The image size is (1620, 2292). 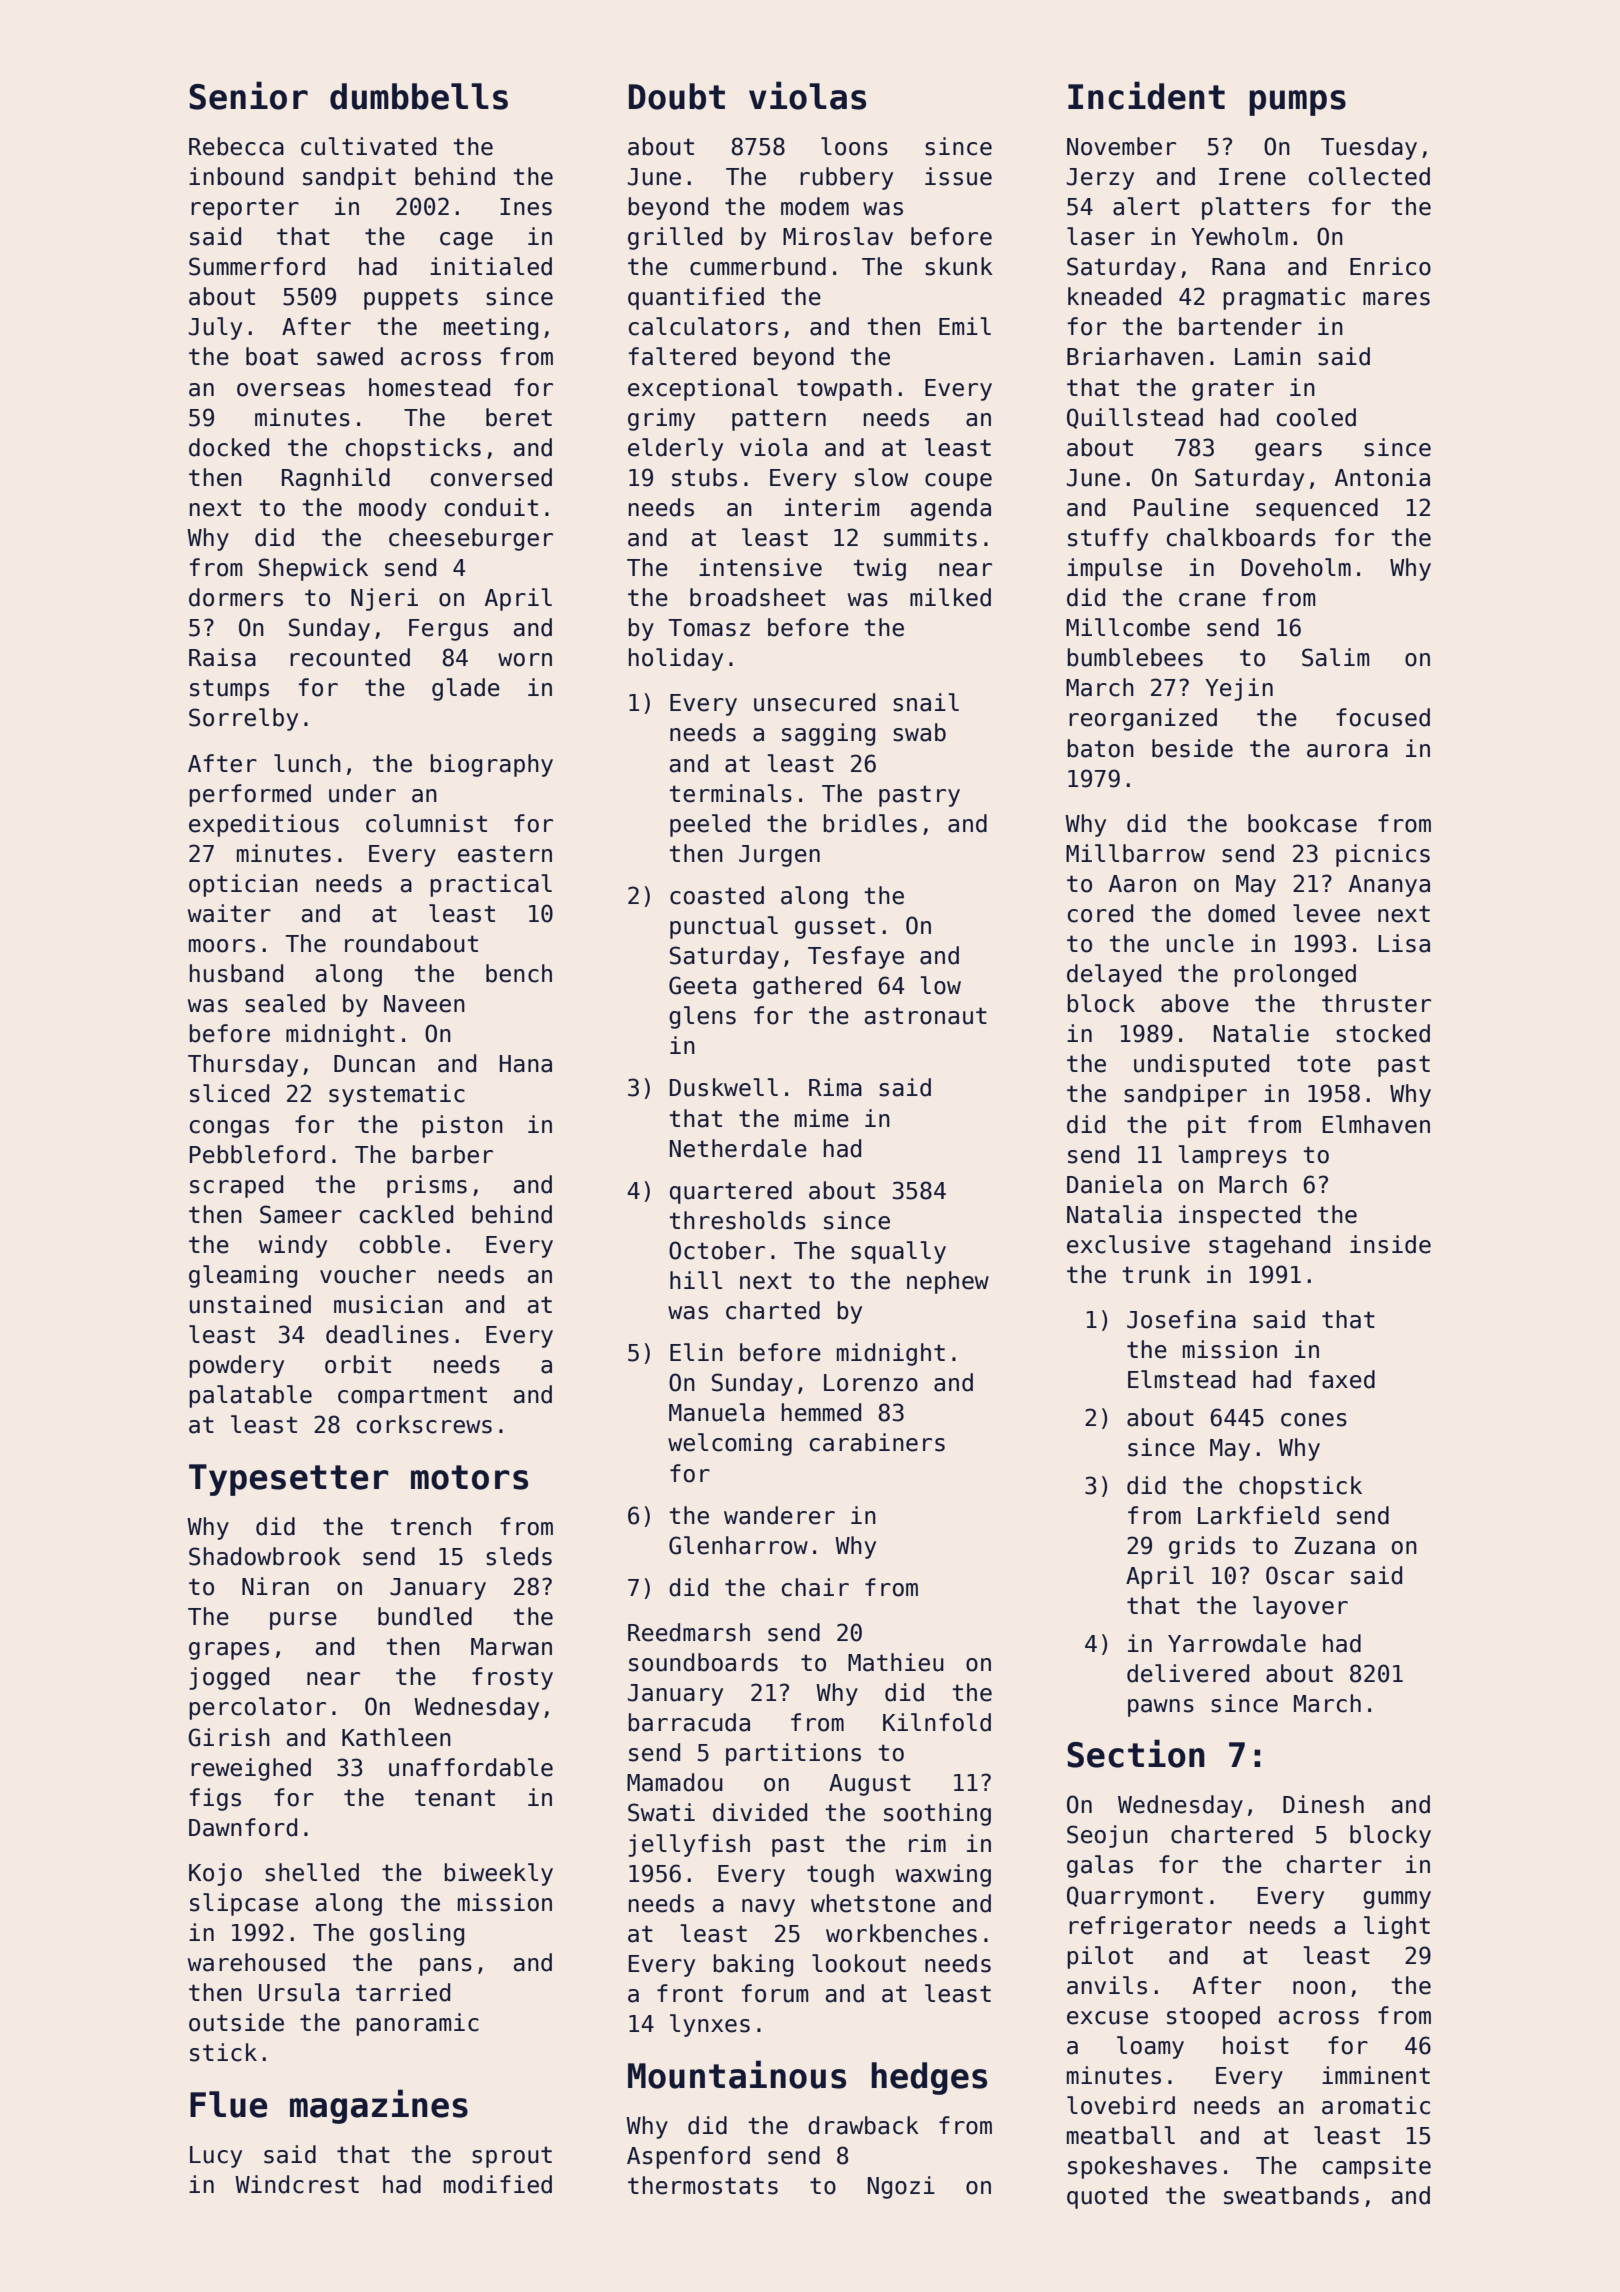 I want to click on modem, so click(x=815, y=206).
